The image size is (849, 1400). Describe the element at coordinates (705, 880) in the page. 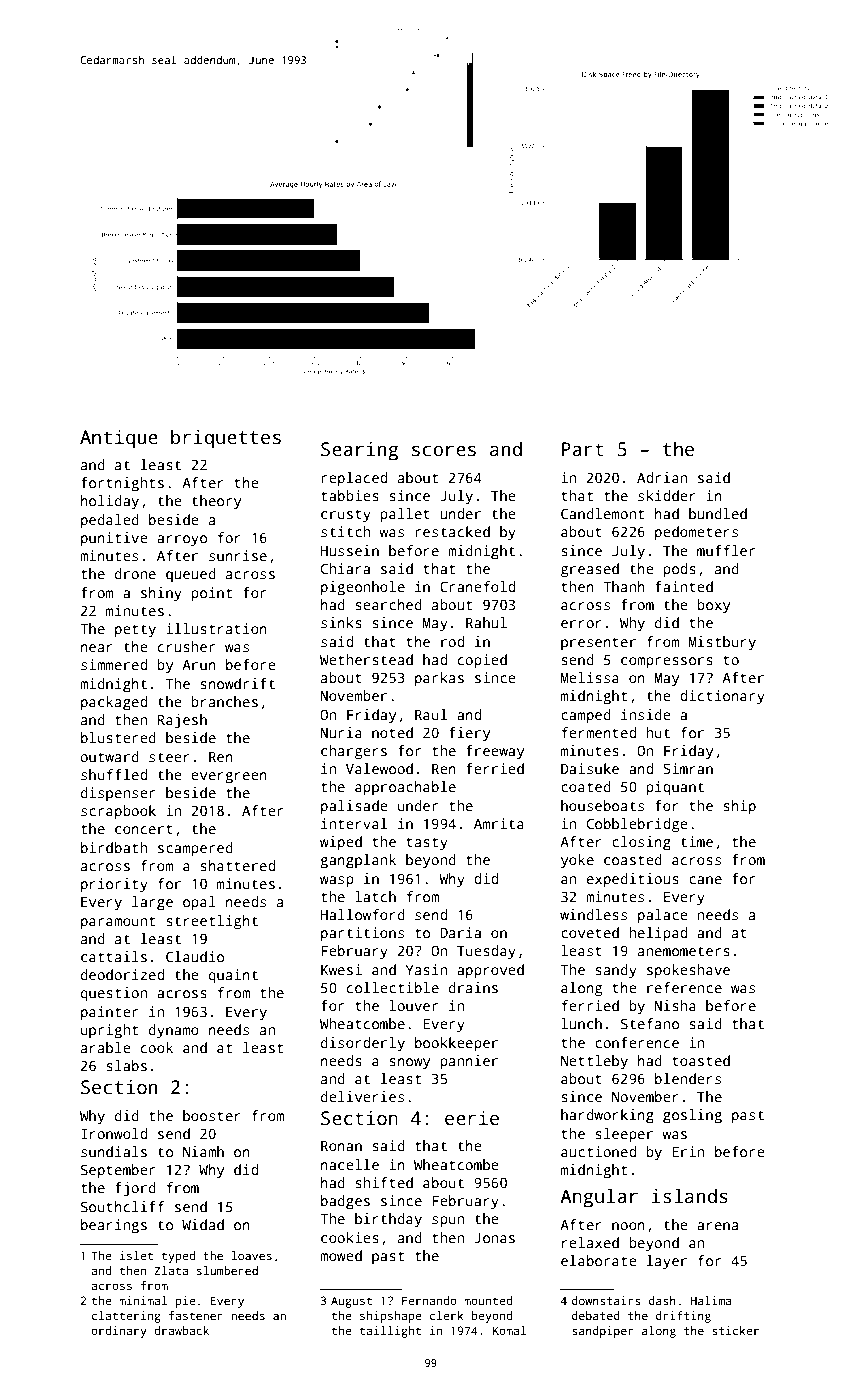

I see `cane` at that location.
